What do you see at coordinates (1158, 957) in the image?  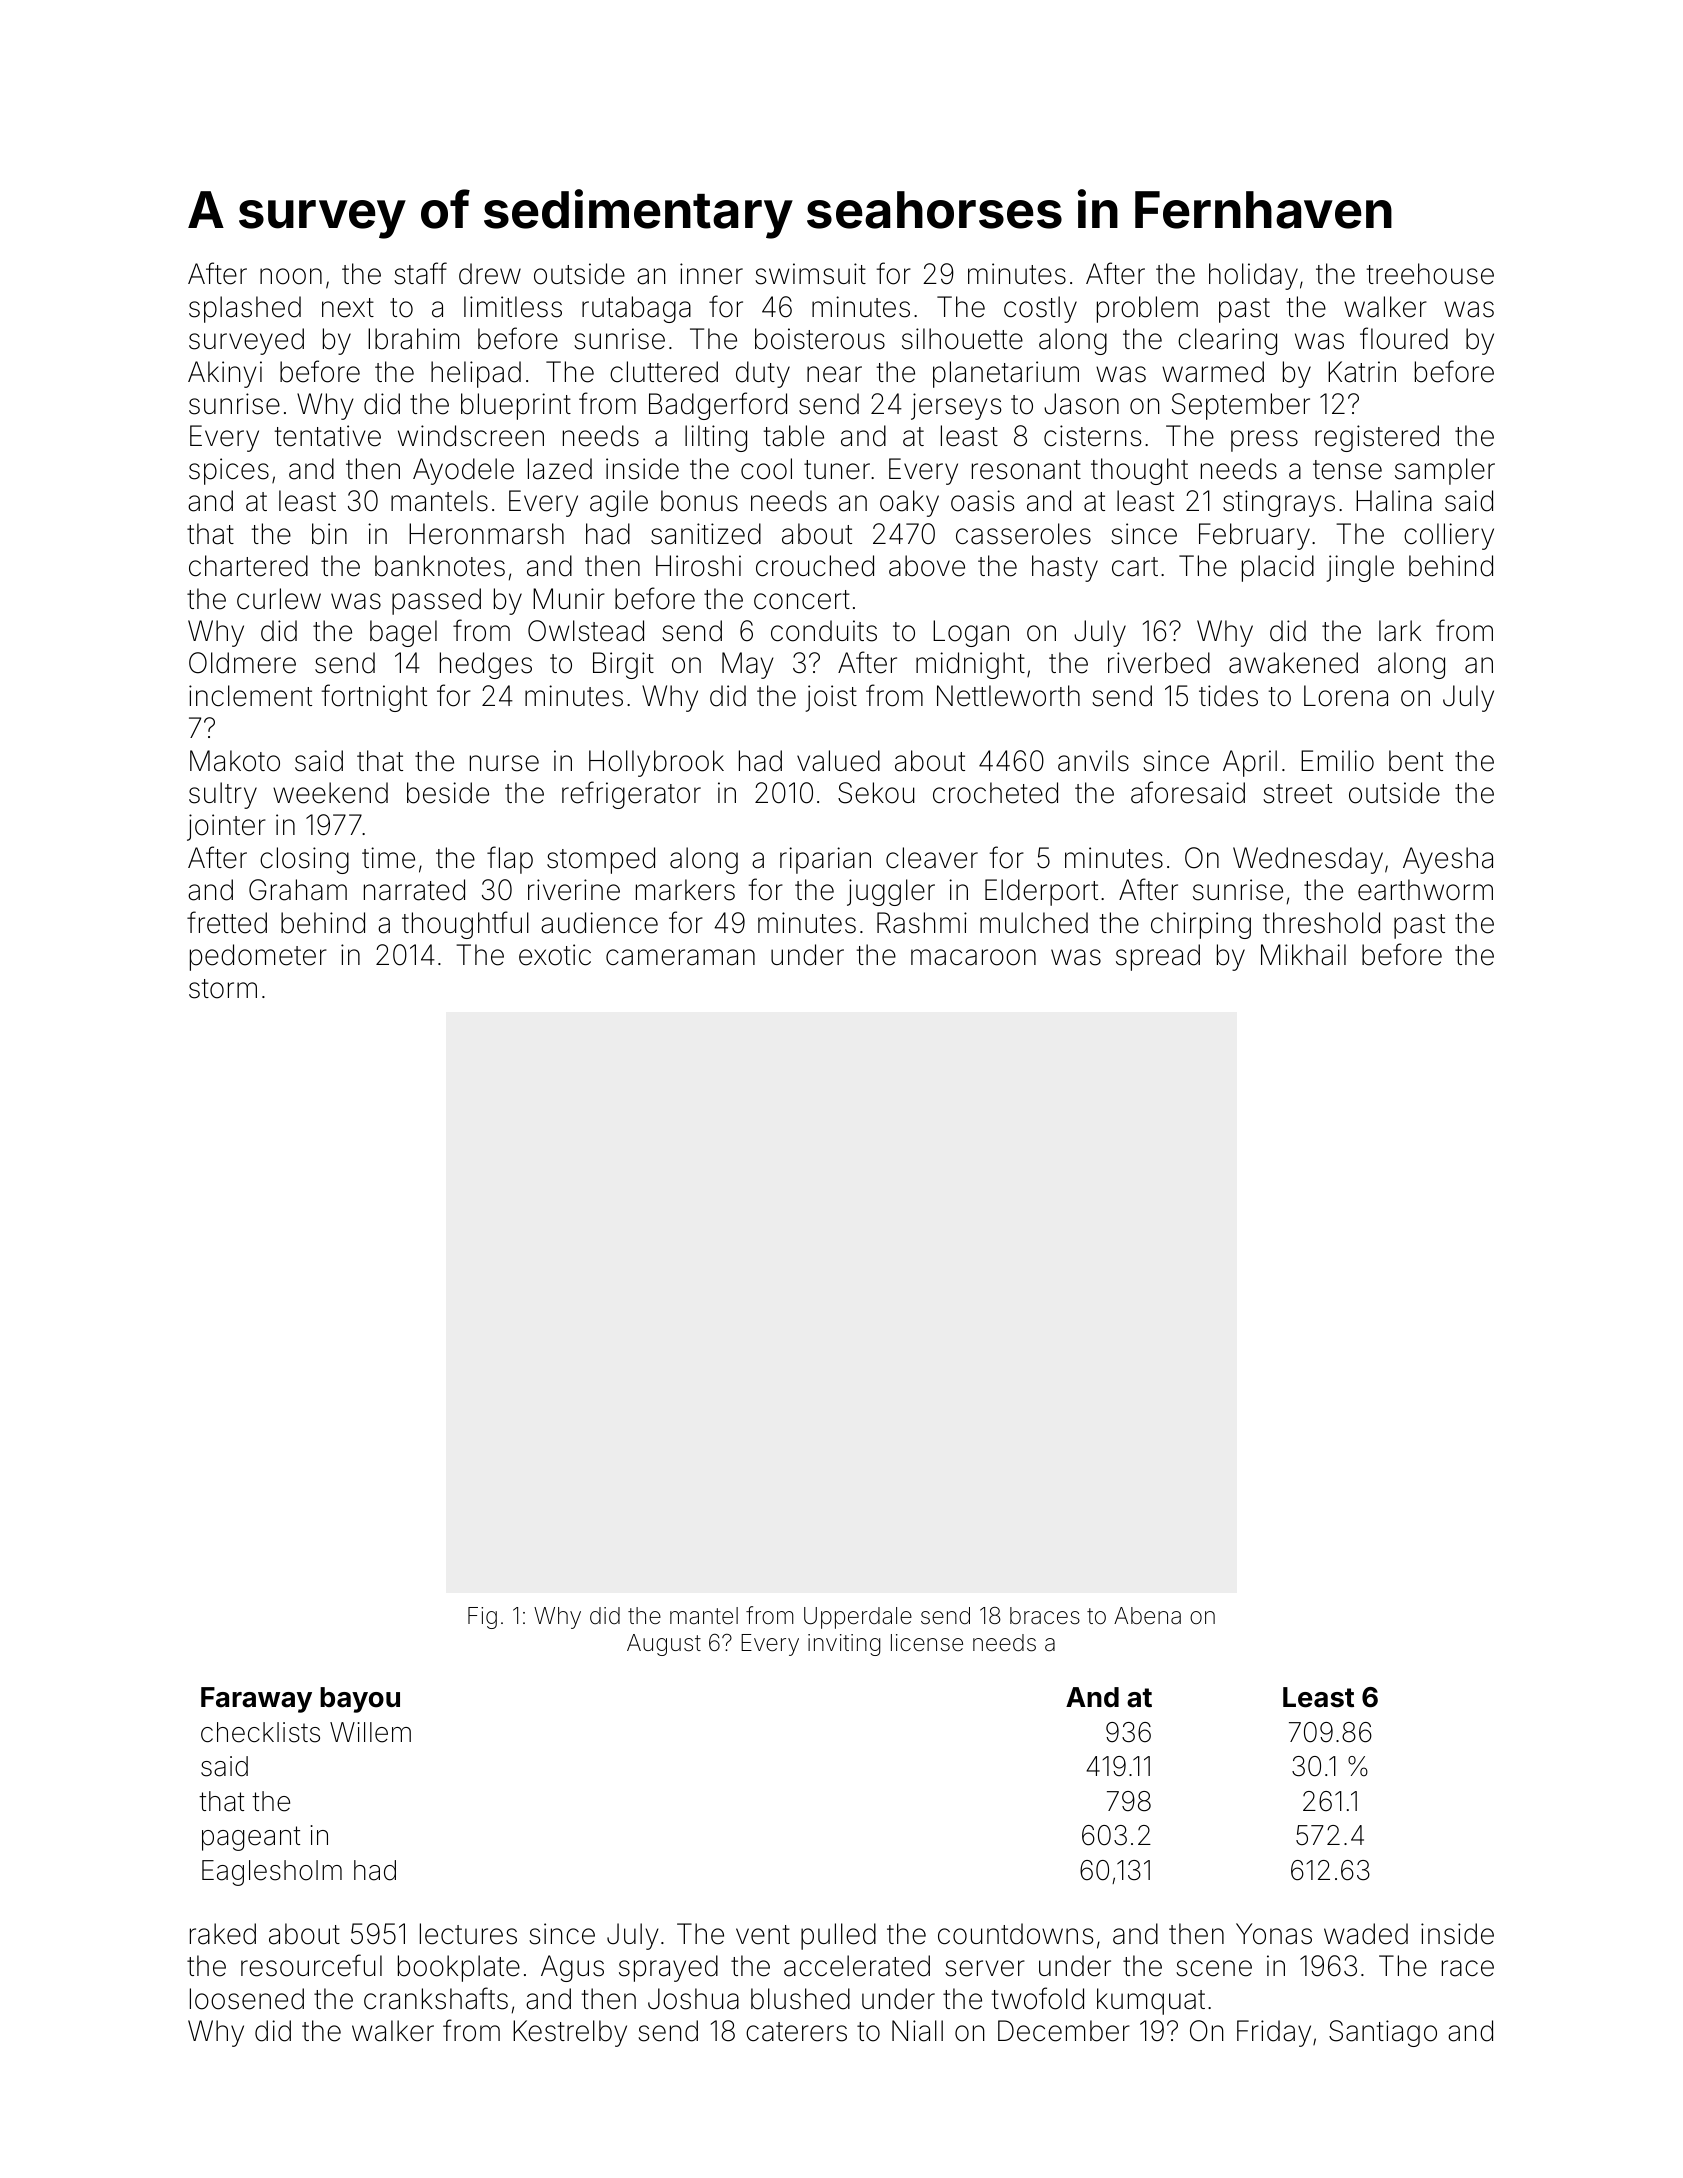 I see `spread` at bounding box center [1158, 957].
